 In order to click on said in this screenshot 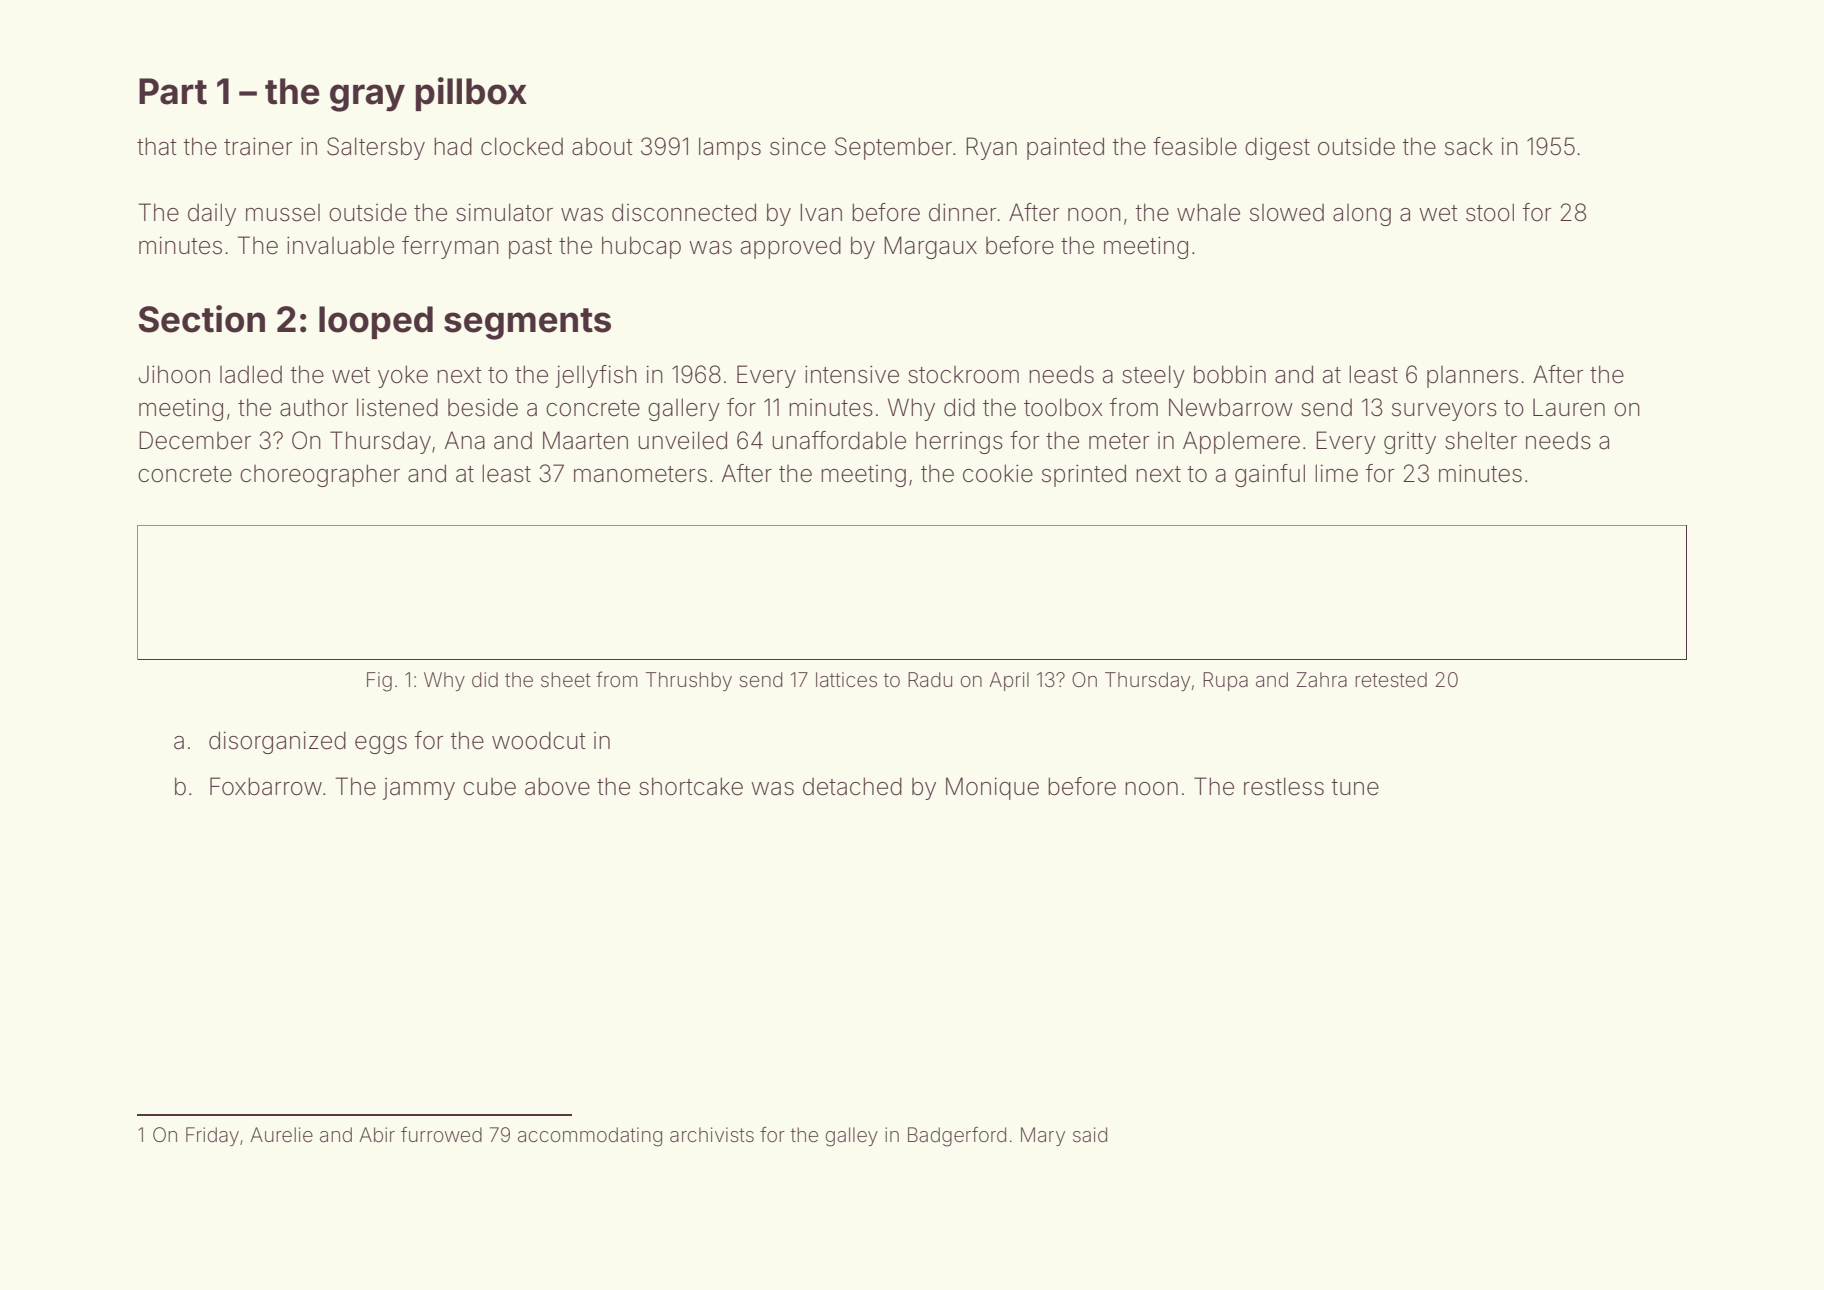, I will do `click(1090, 1134)`.
